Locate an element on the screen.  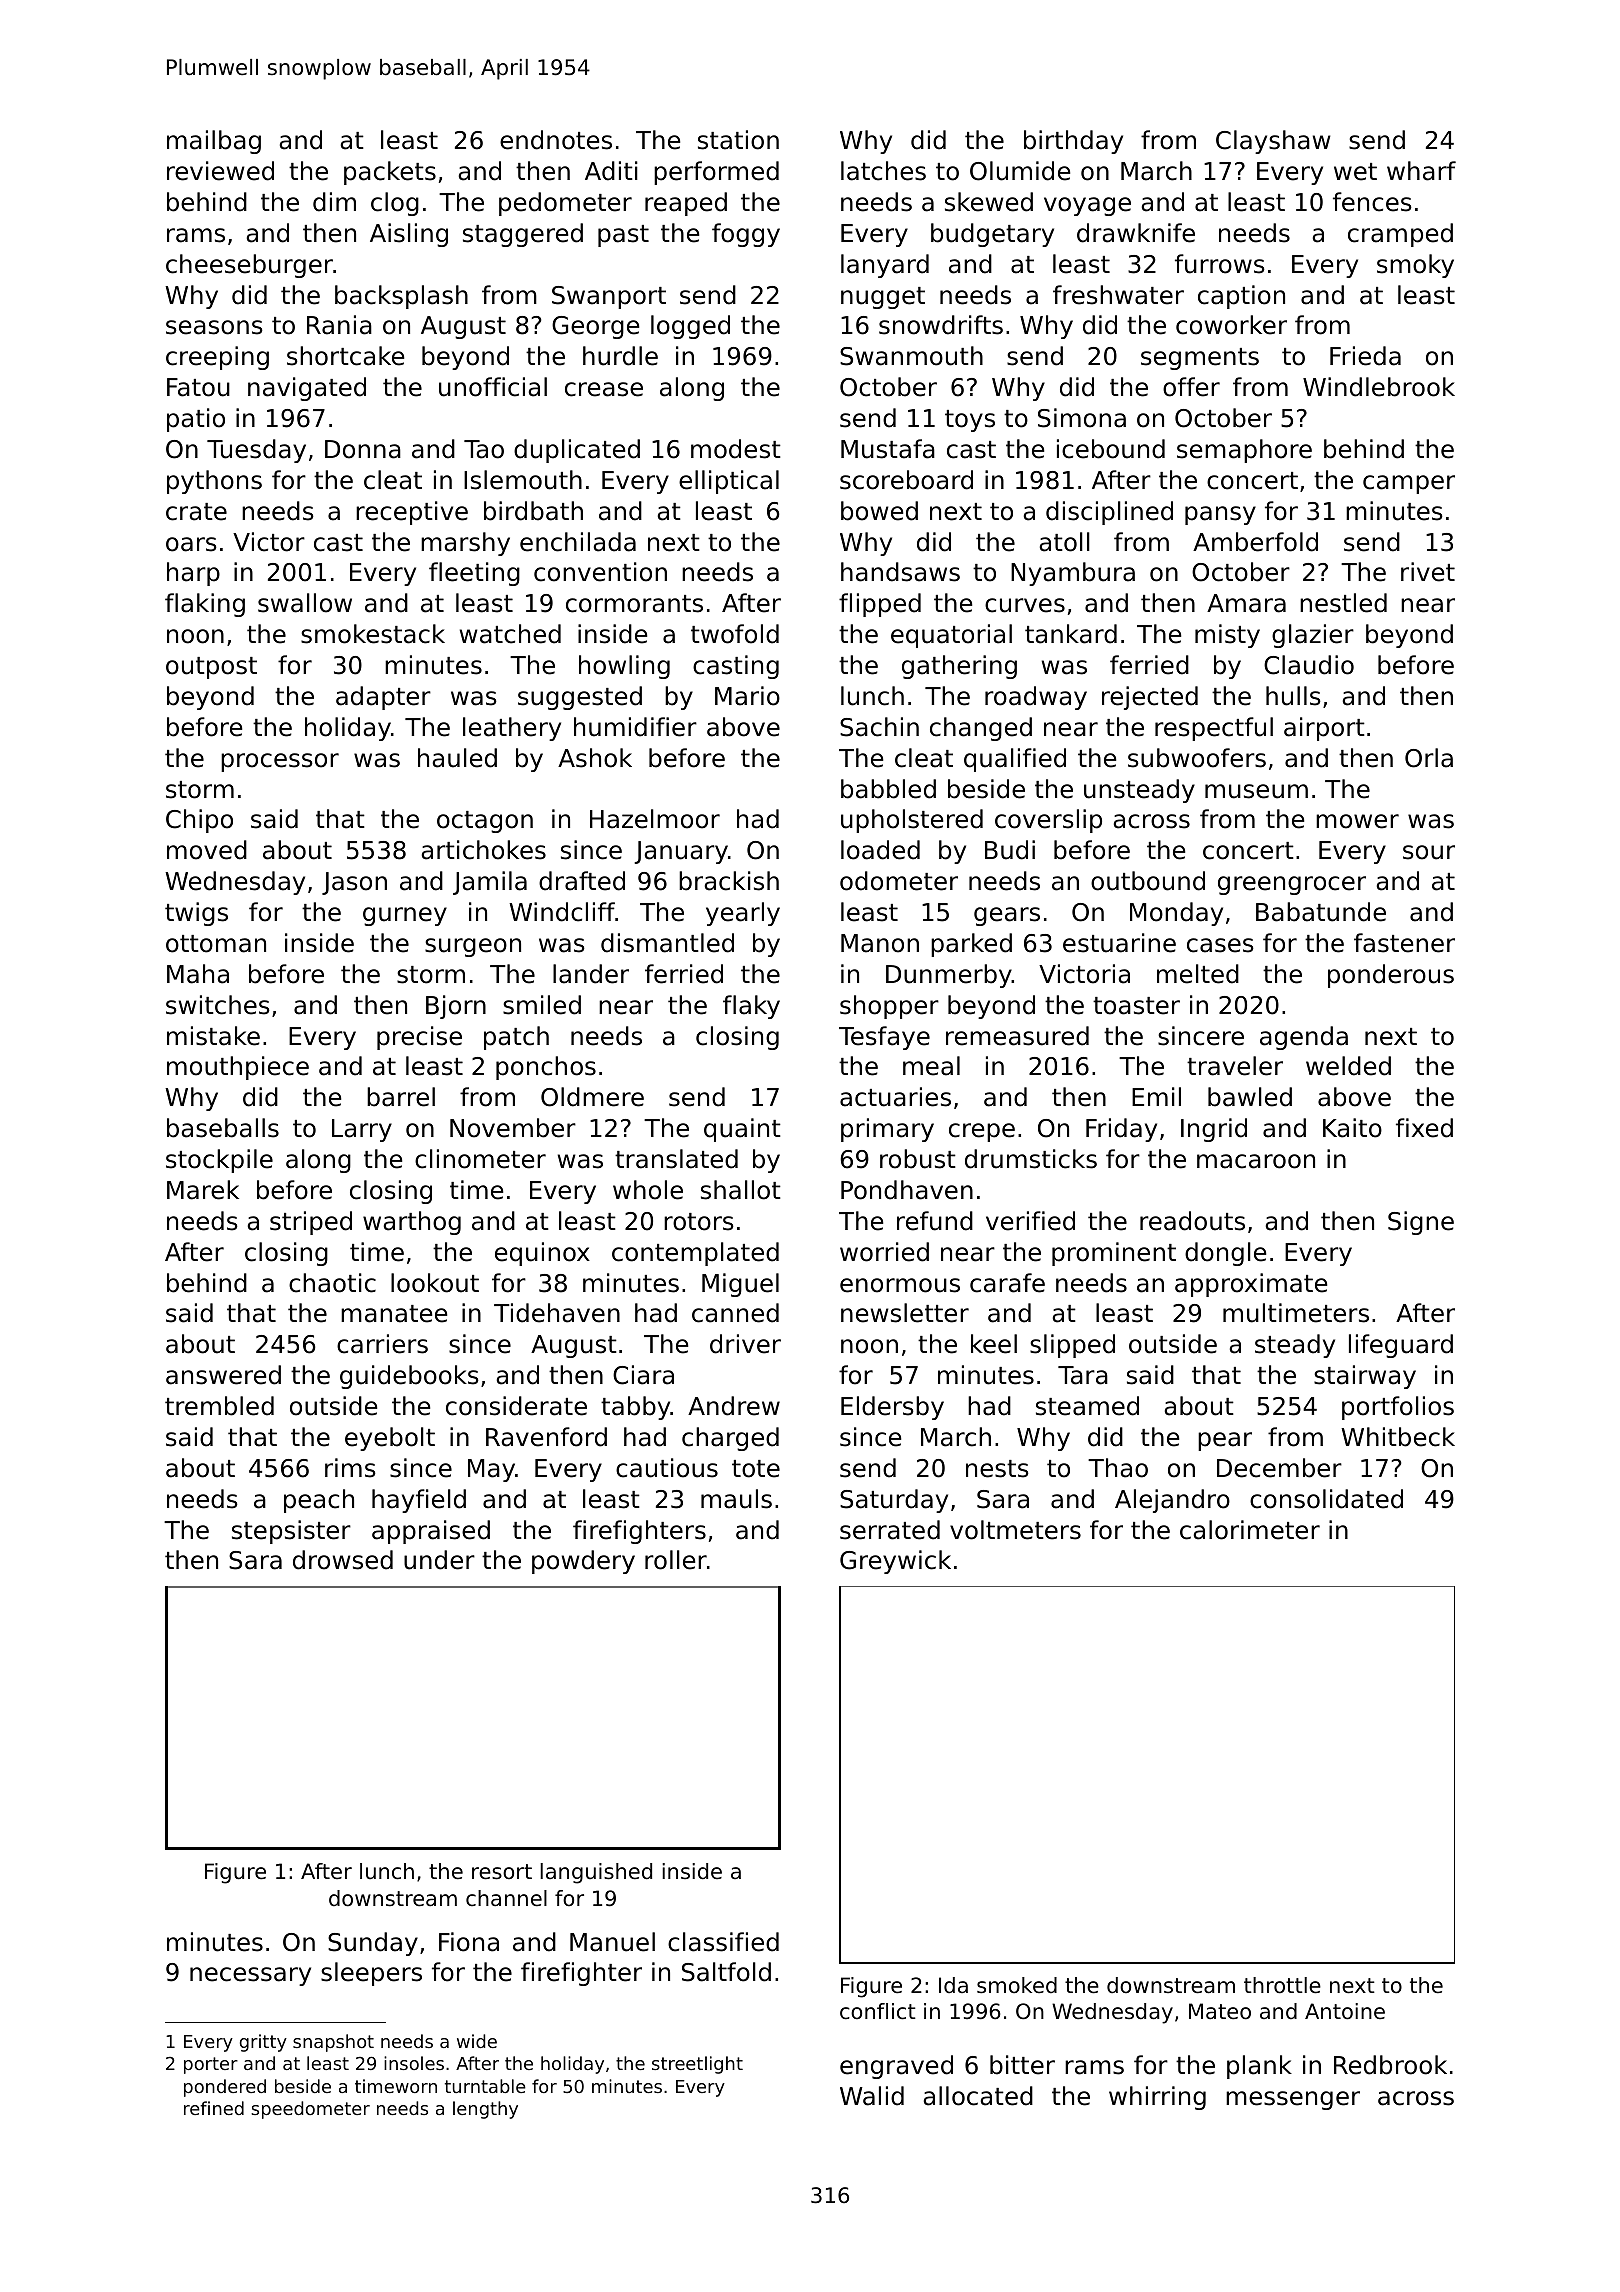
museum is located at coordinates (1256, 791).
